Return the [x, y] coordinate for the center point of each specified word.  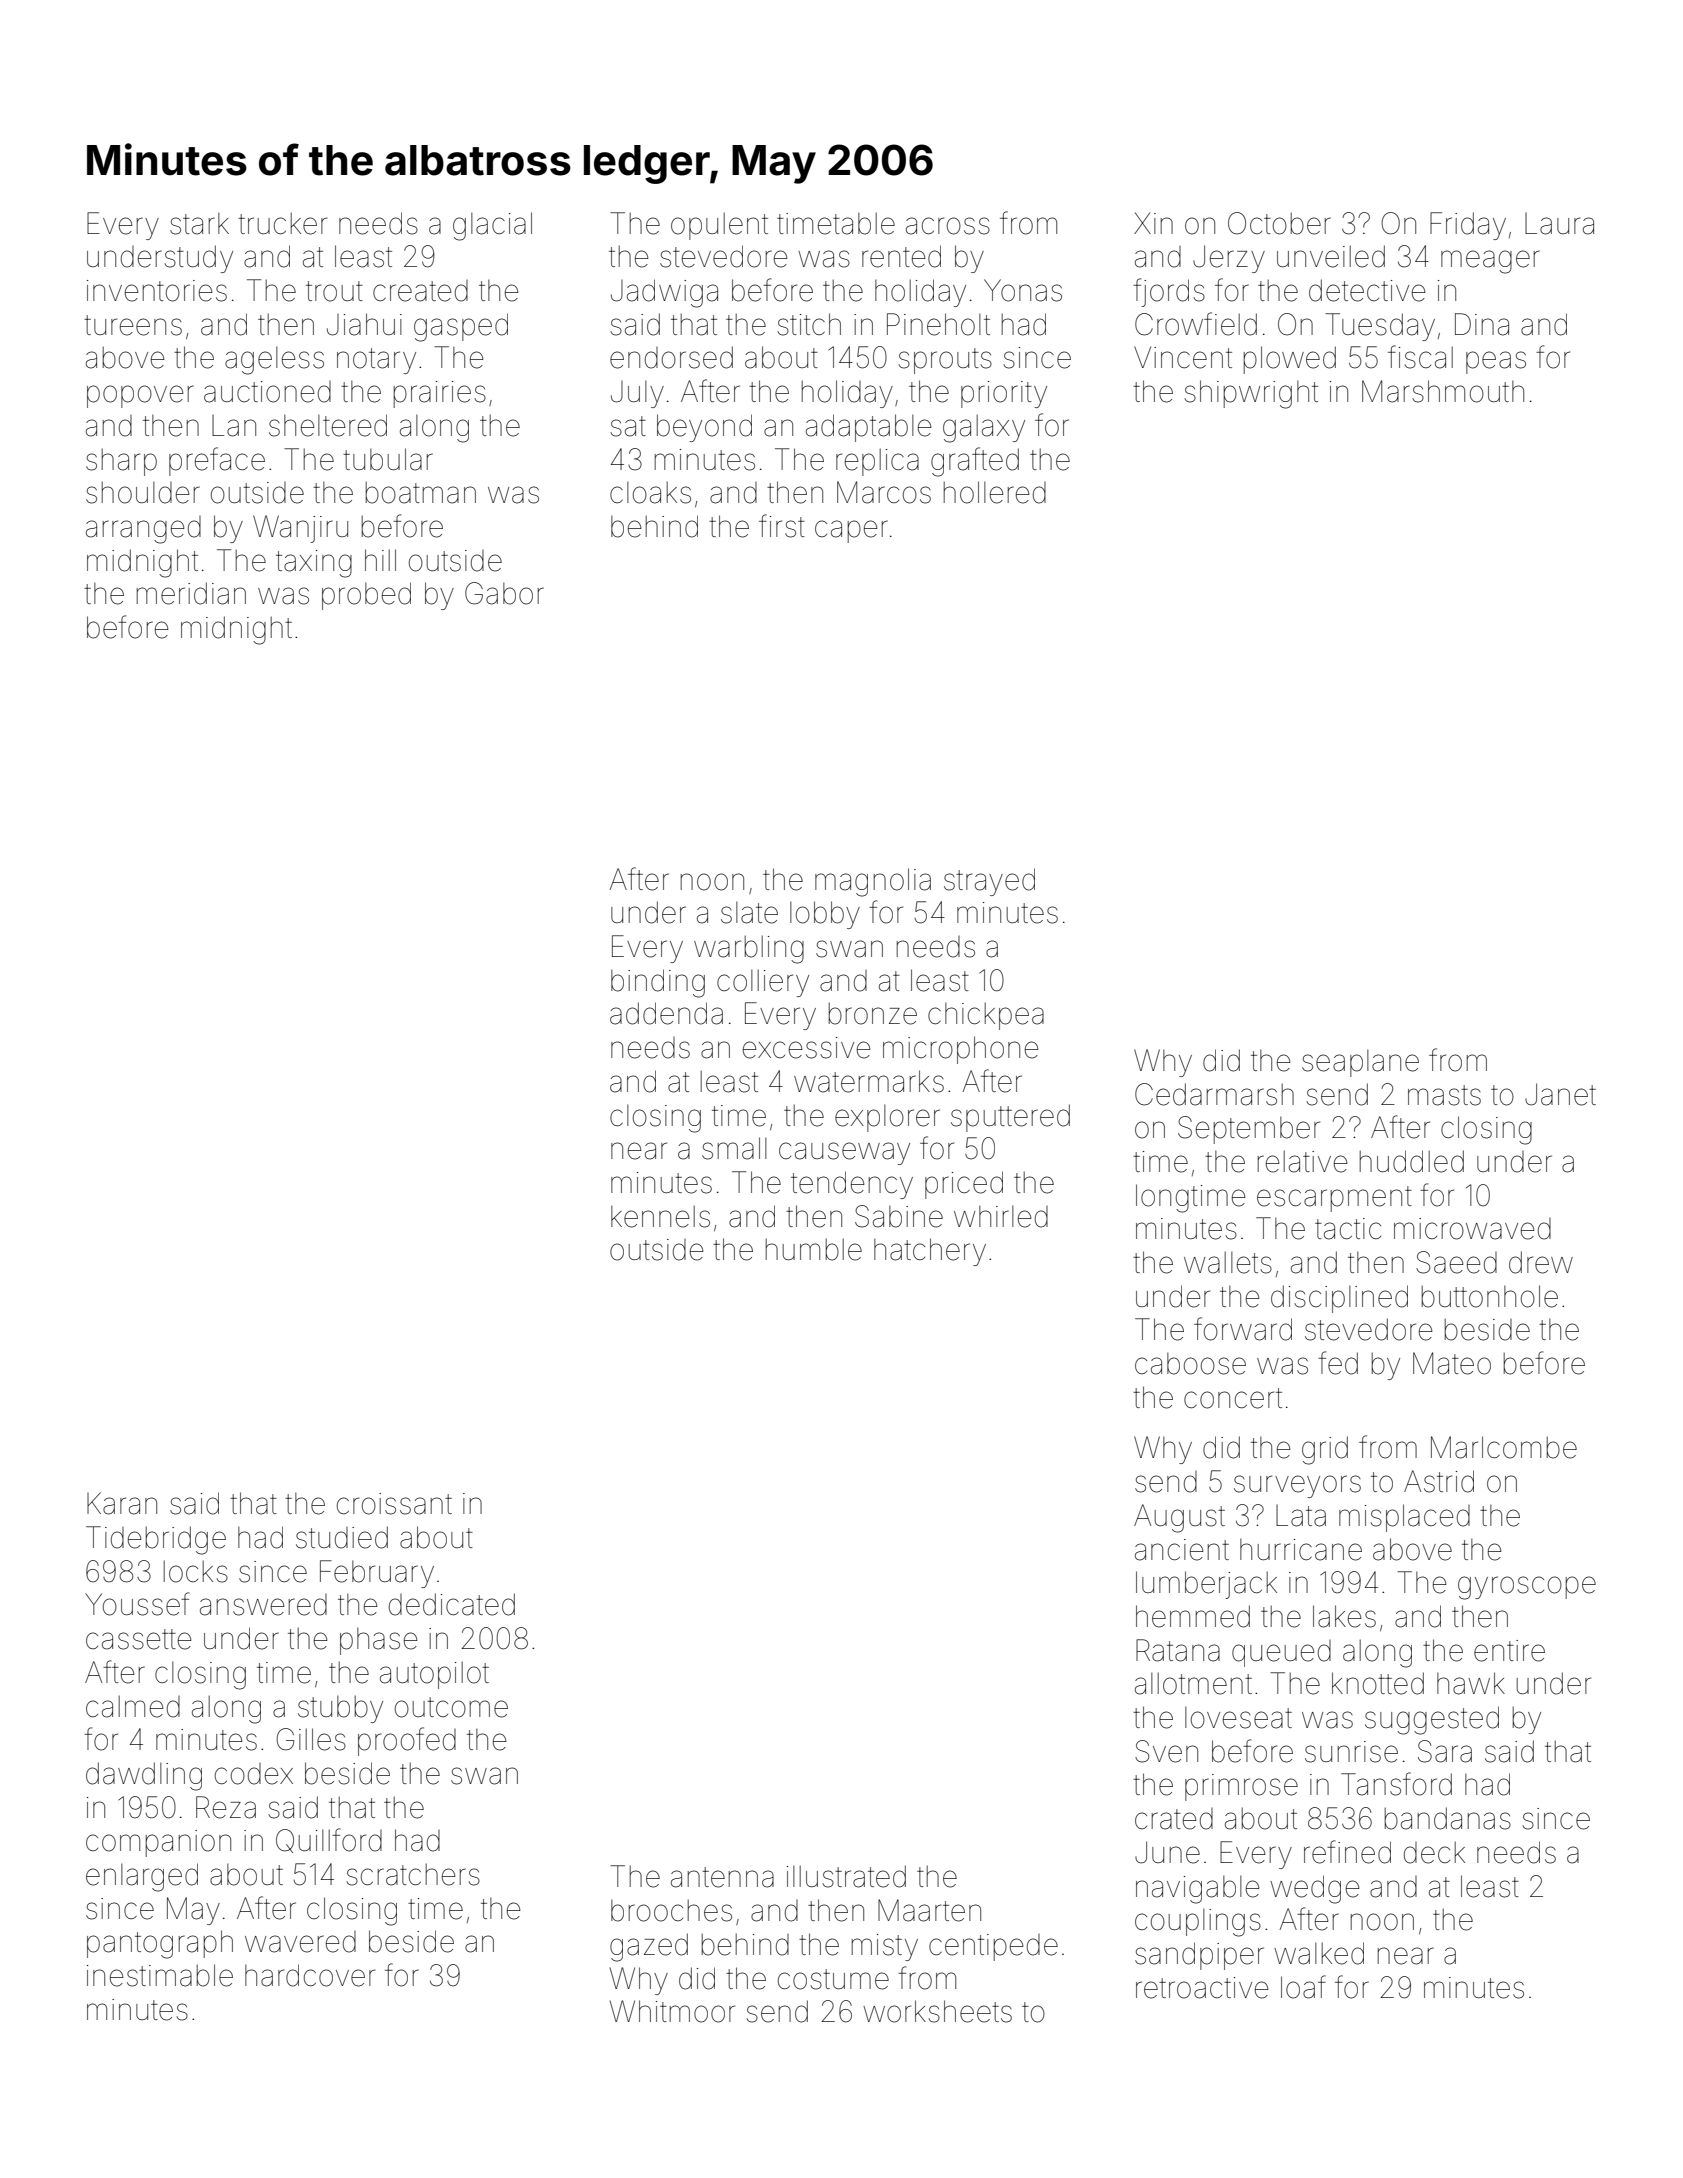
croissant [394, 1504]
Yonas [1023, 290]
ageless [274, 361]
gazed [649, 1947]
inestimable [160, 1975]
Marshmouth [1443, 391]
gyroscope [1527, 1588]
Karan [122, 1503]
